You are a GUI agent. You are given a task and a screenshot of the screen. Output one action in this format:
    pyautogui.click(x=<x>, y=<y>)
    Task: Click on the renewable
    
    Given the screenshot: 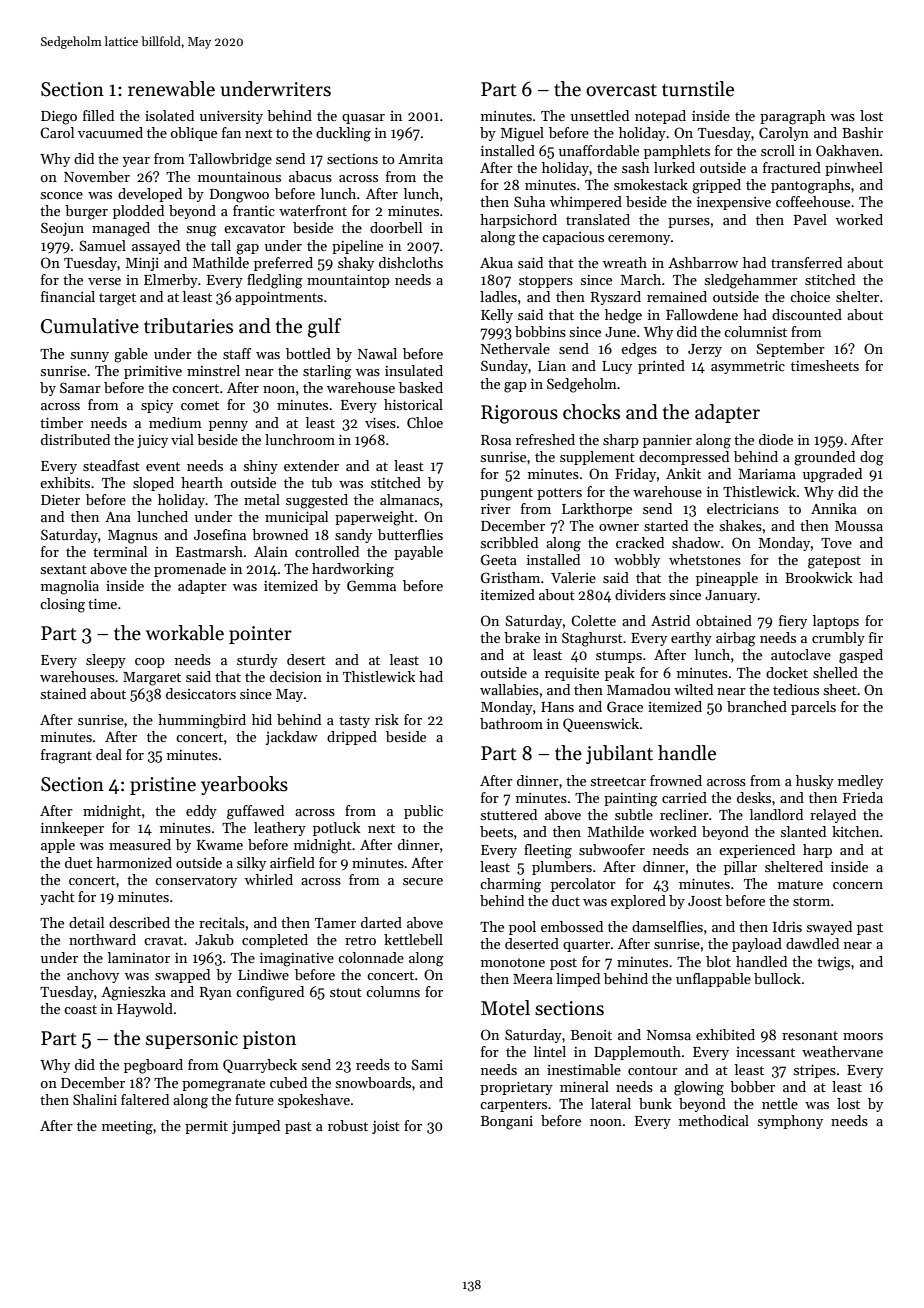 What is the action you would take?
    pyautogui.click(x=171, y=89)
